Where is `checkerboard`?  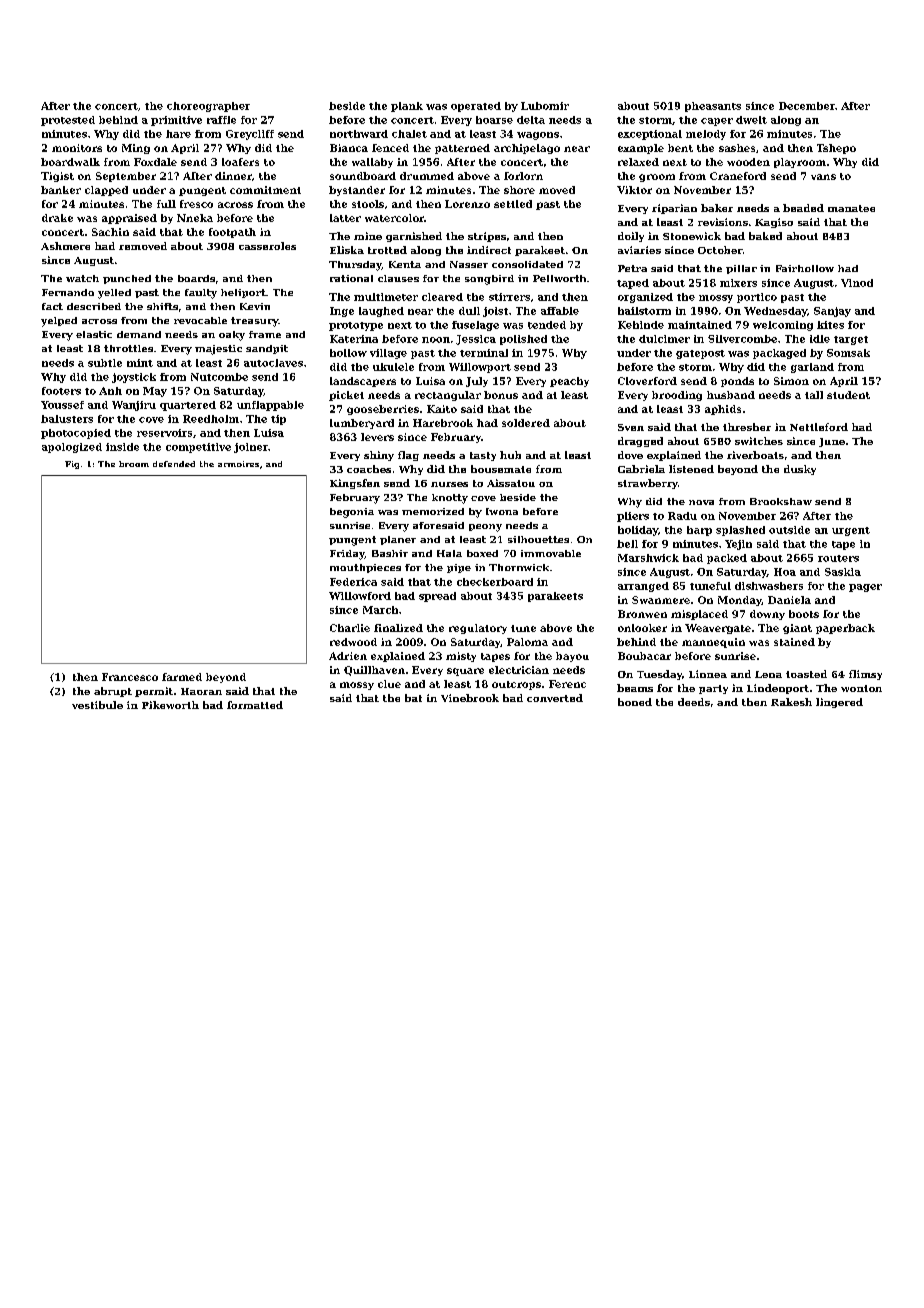
checkerboard is located at coordinates (495, 582).
